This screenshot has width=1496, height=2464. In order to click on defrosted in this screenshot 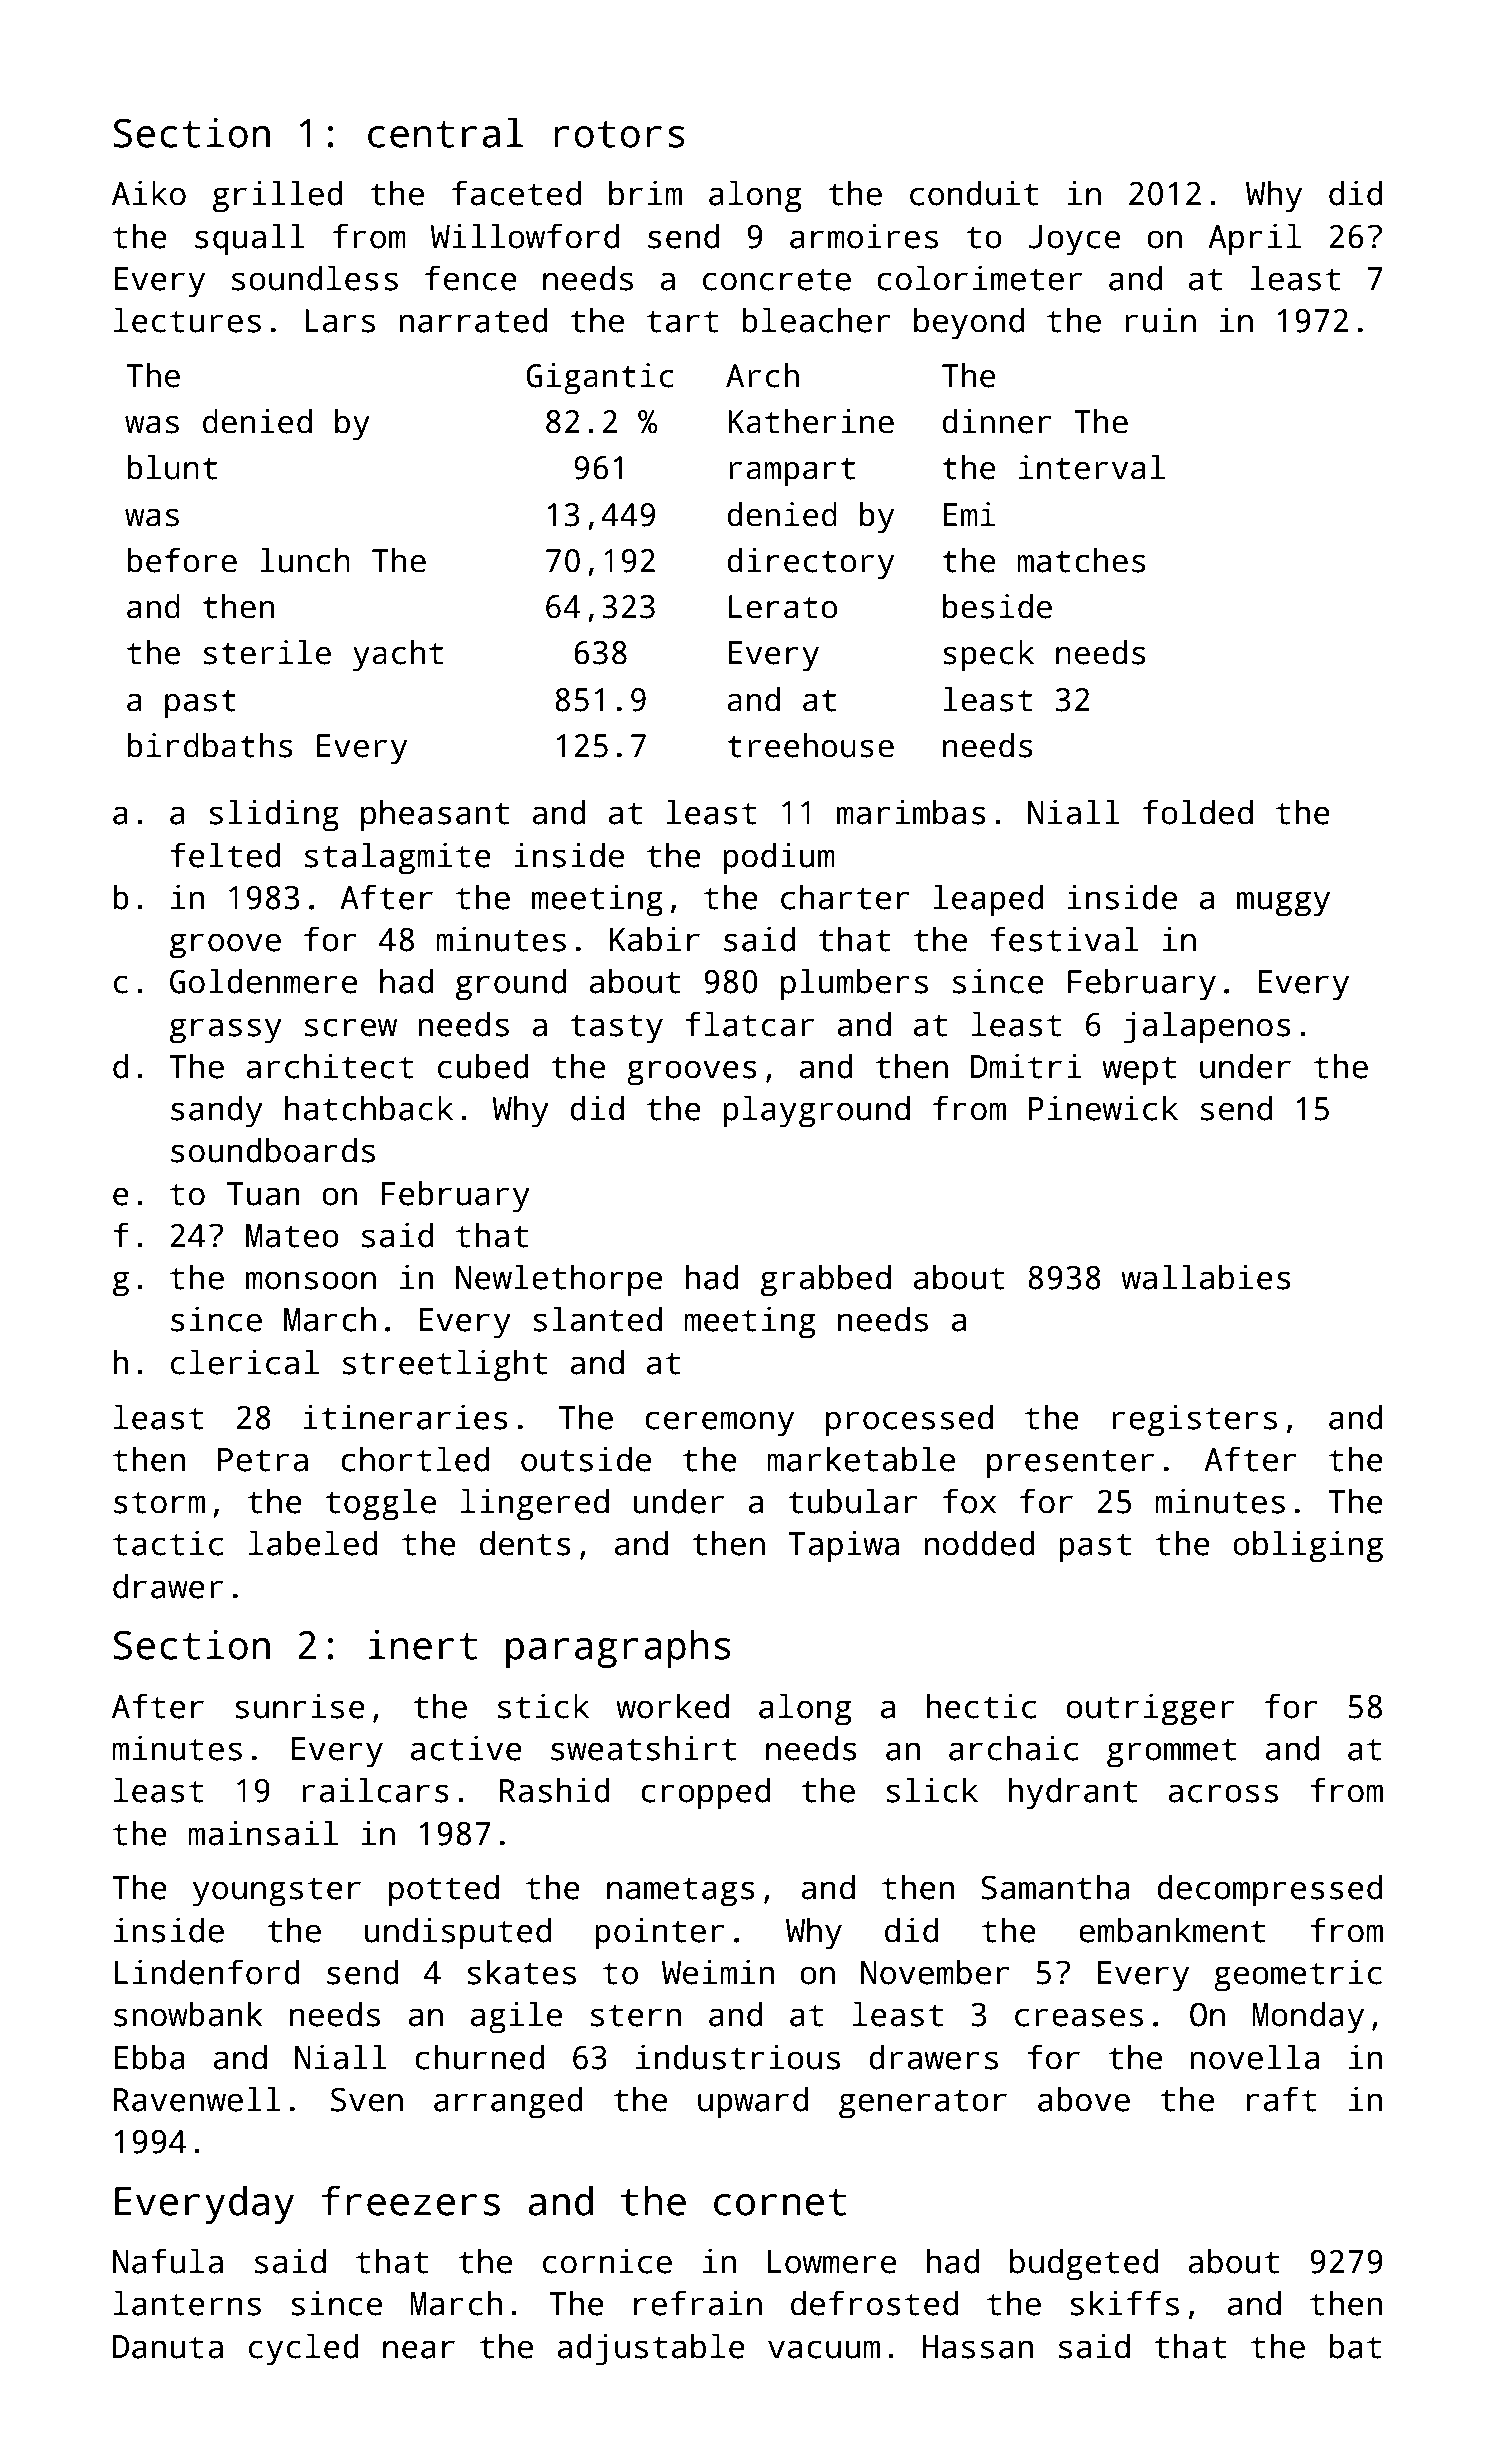, I will do `click(874, 2303)`.
